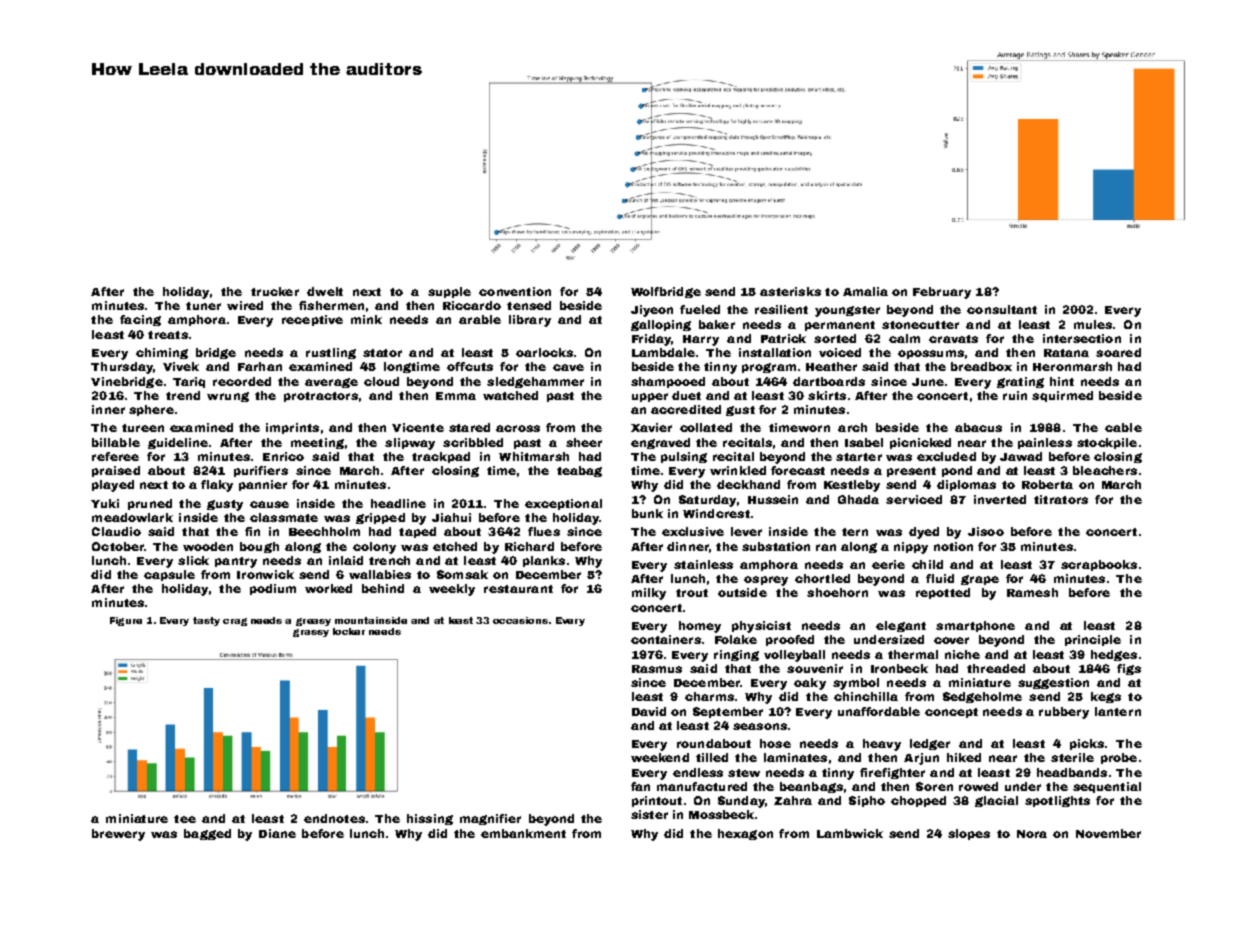  I want to click on upper, so click(650, 397).
